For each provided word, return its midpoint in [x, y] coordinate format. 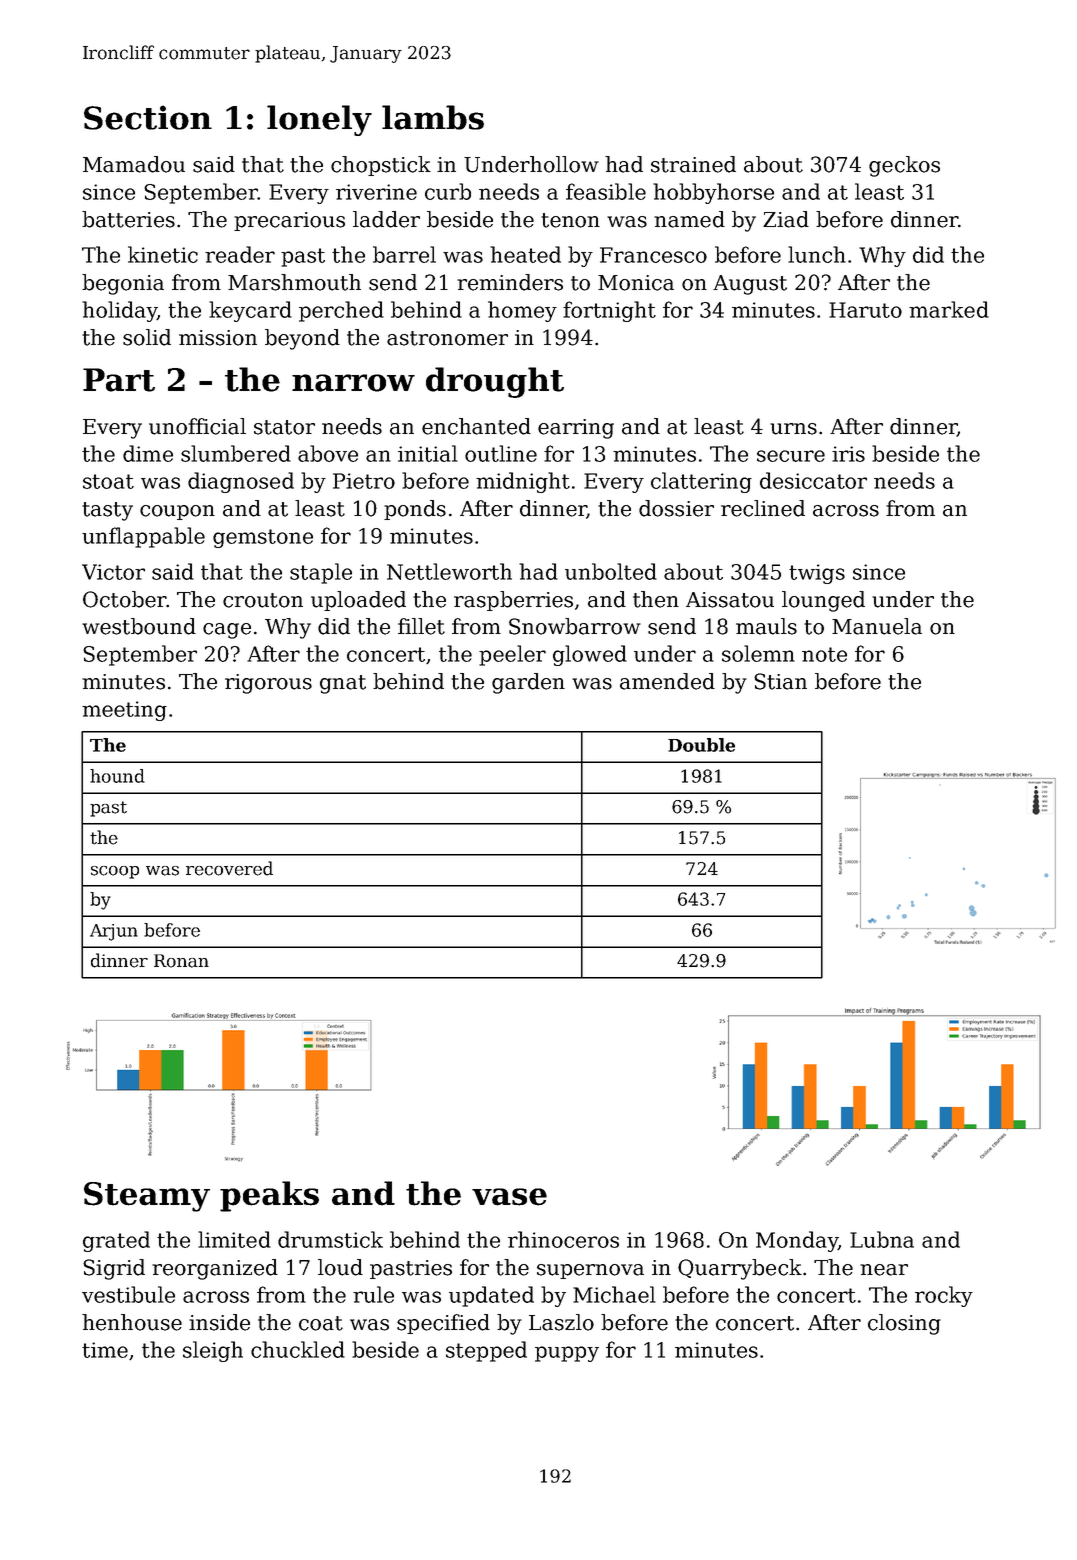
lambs [433, 117]
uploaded [358, 601]
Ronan [181, 961]
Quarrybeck [740, 1269]
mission [218, 338]
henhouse [132, 1322]
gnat [343, 684]
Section [148, 117]
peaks [269, 1196]
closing [904, 1324]
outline [501, 453]
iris [848, 454]
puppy [567, 1354]
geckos [904, 166]
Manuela [877, 626]
